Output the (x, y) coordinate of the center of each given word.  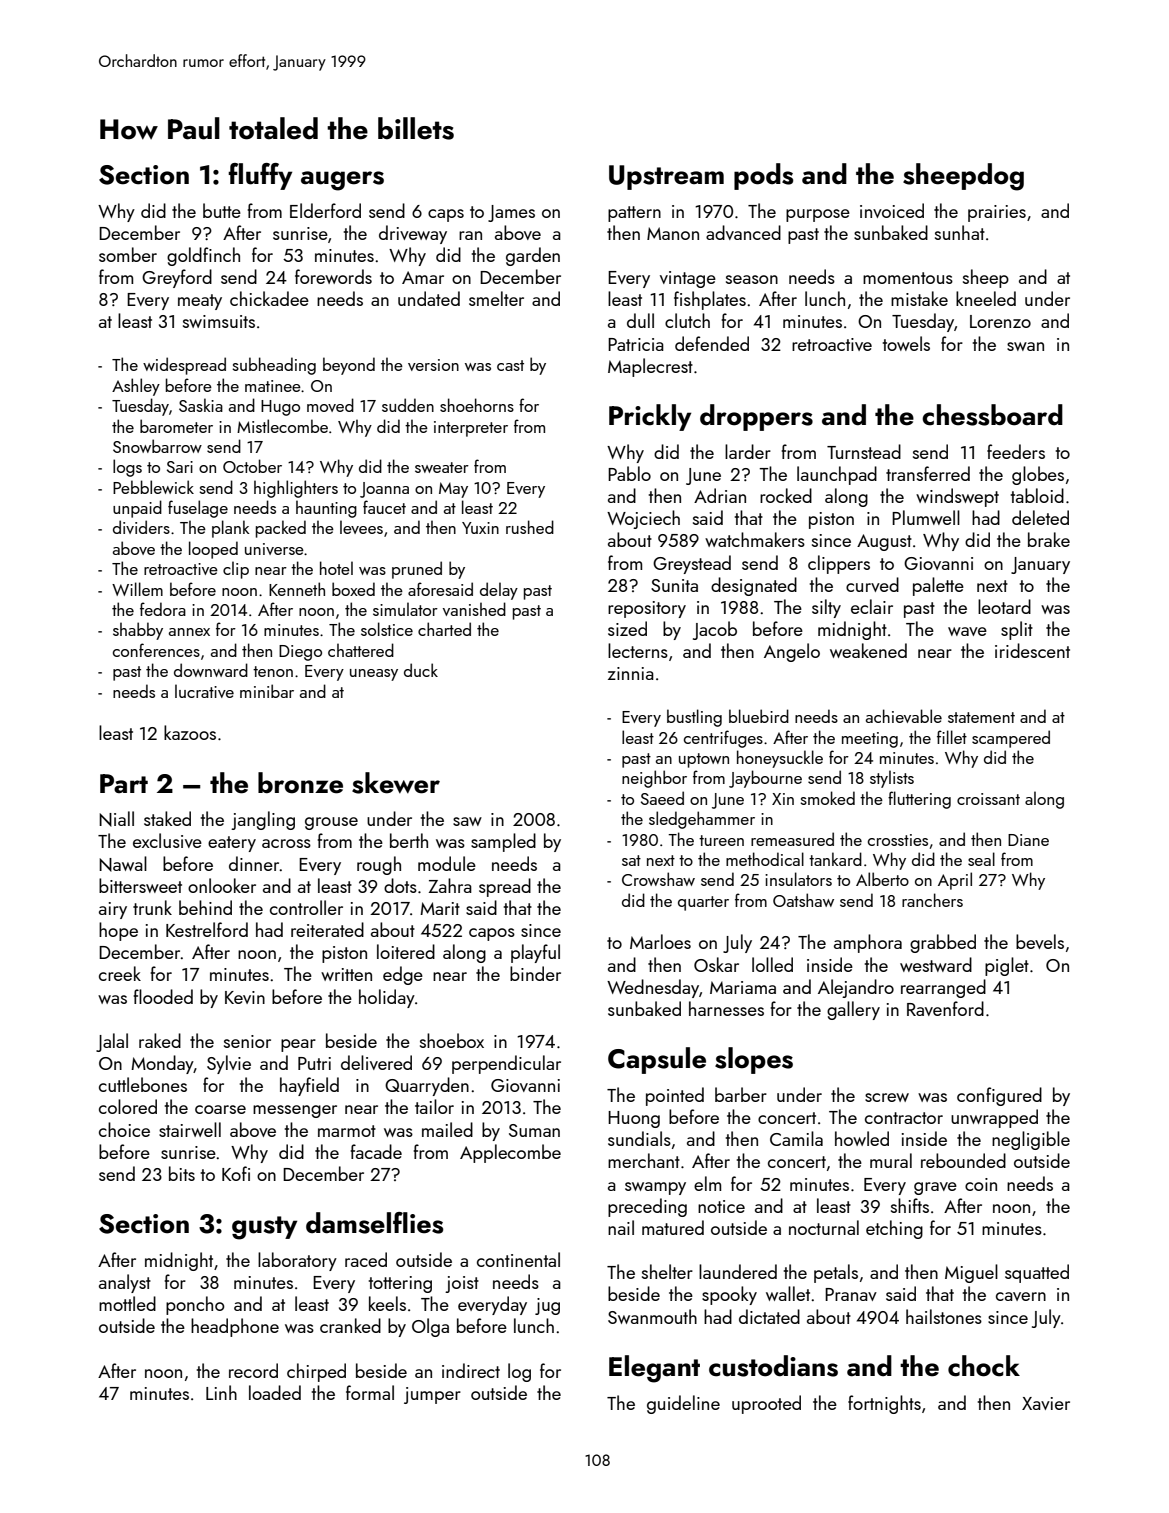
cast (510, 365)
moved (330, 405)
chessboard (992, 415)
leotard (1004, 606)
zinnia (631, 673)
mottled (127, 1303)
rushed (530, 527)
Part (124, 783)
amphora (868, 943)
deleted (1040, 517)
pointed (675, 1096)
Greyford (177, 278)
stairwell (190, 1129)
